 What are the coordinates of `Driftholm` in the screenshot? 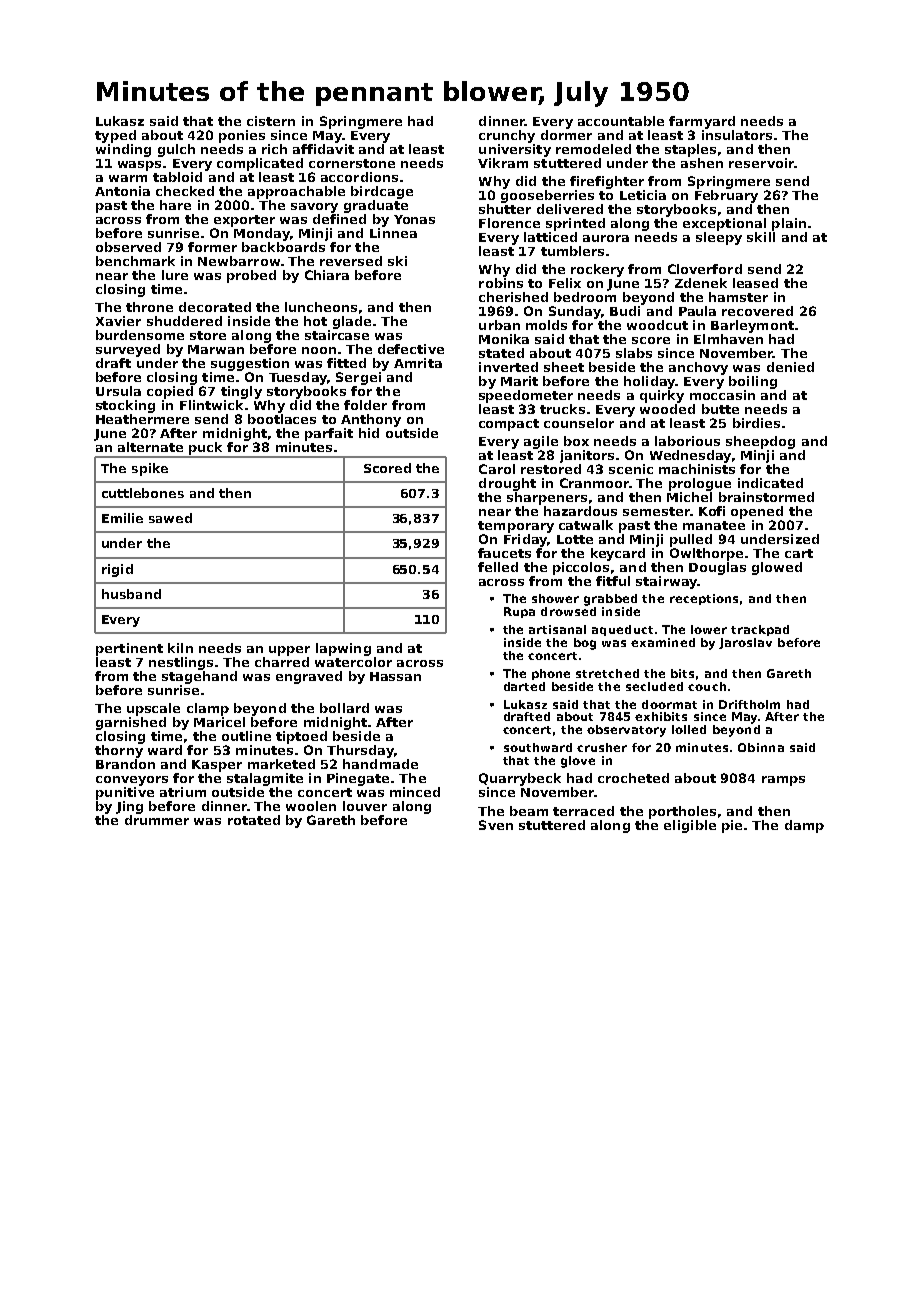 It's located at (749, 704).
